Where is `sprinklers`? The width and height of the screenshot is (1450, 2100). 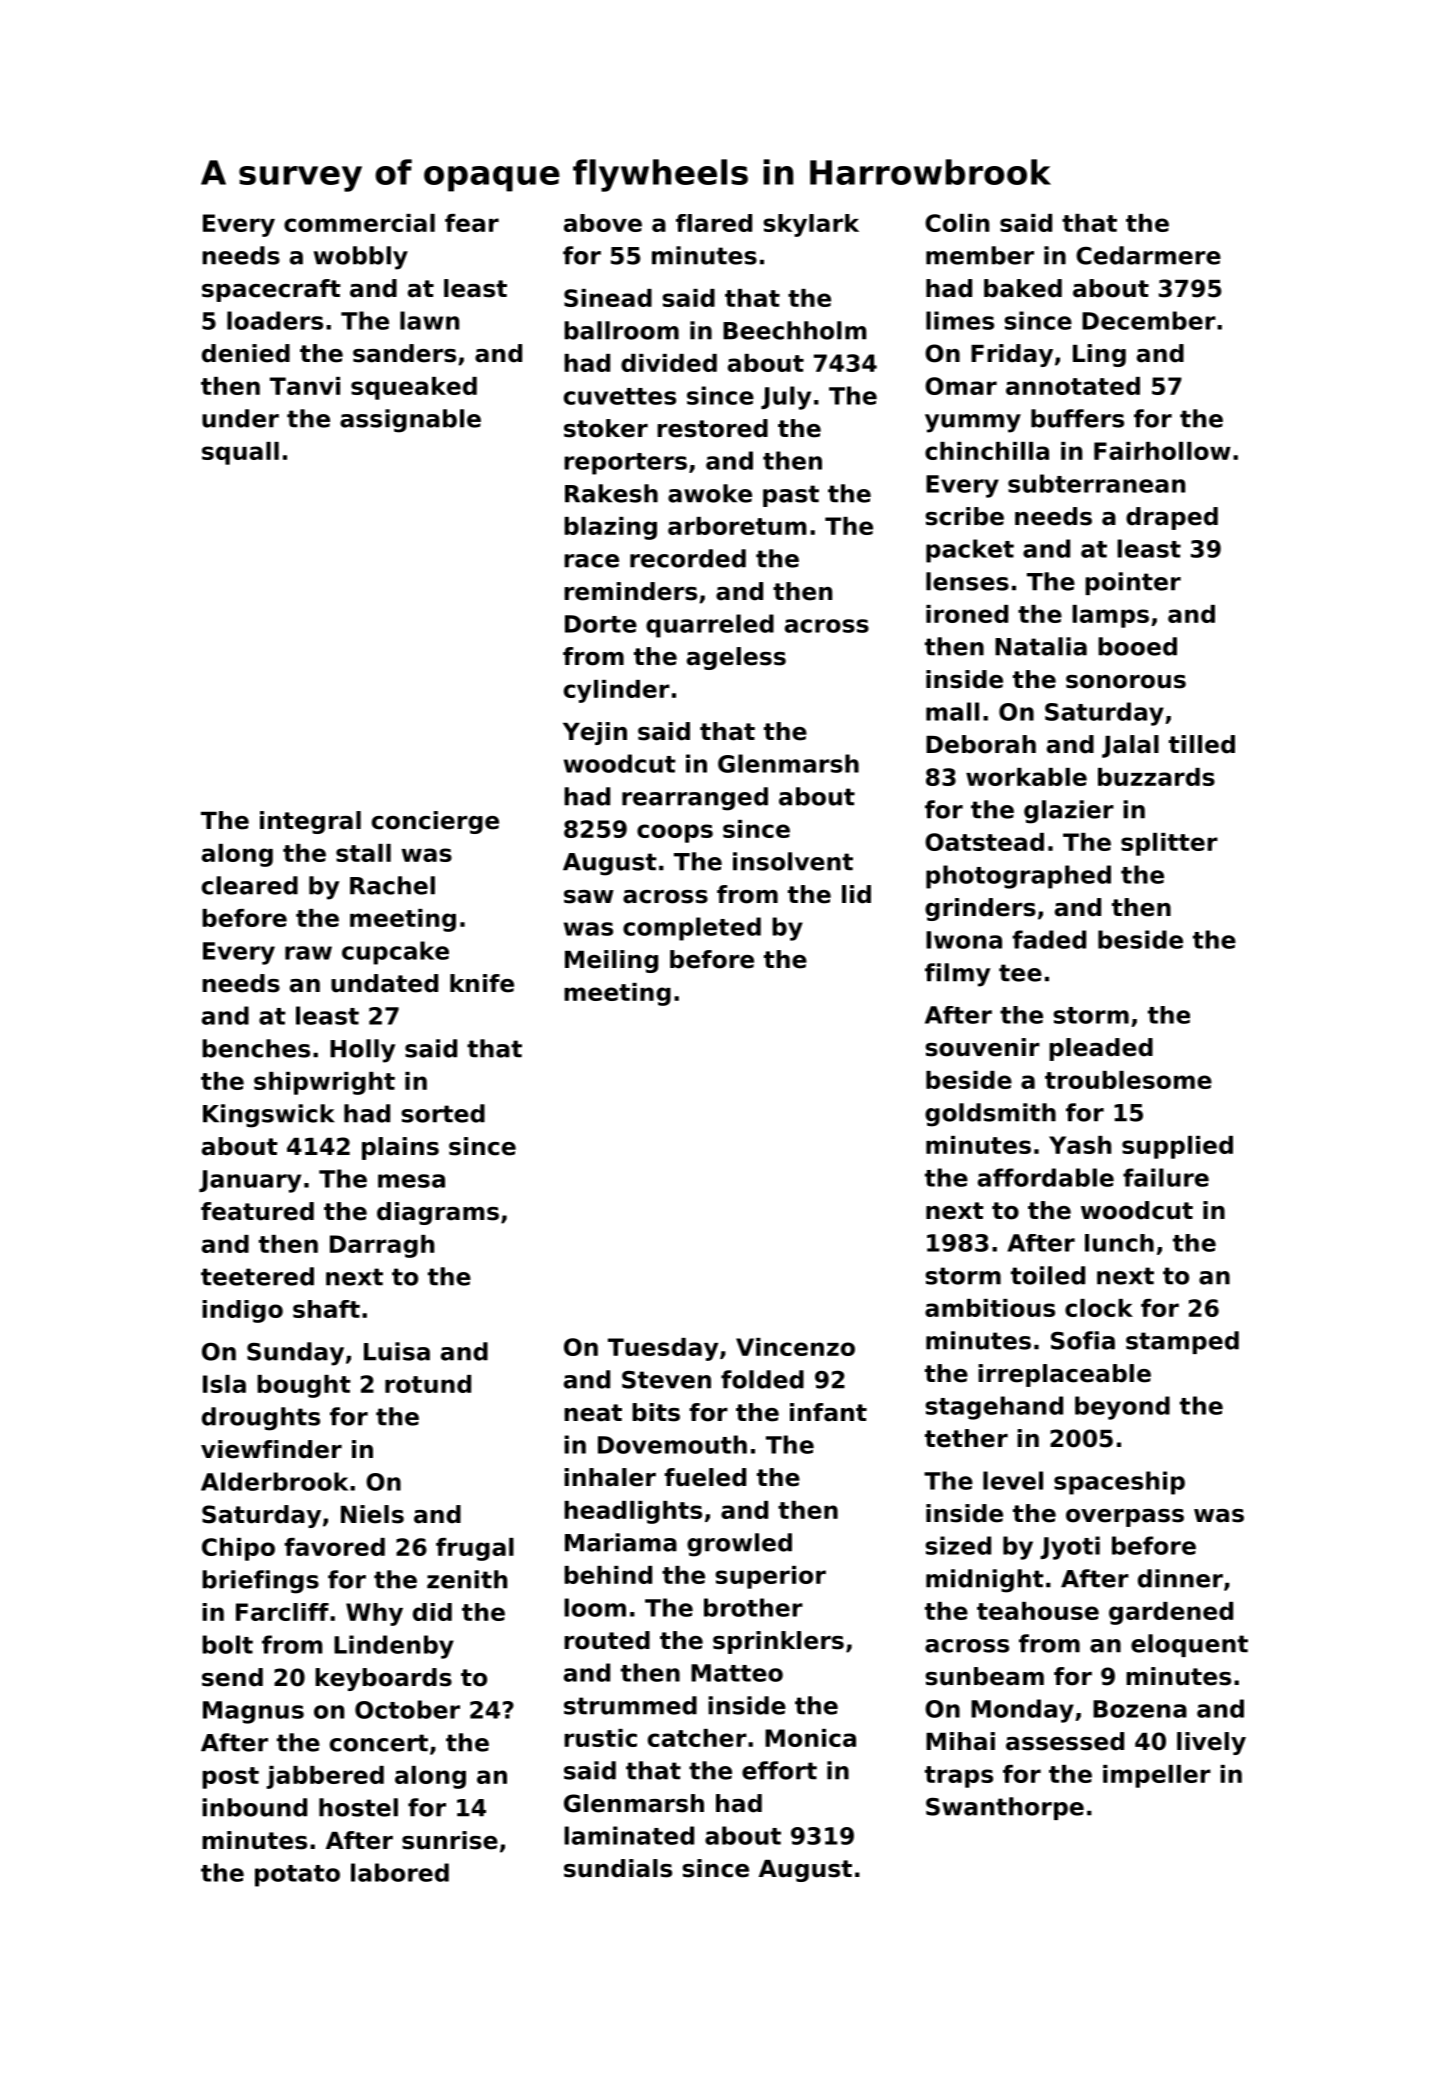
sprinklers is located at coordinates (778, 1642).
